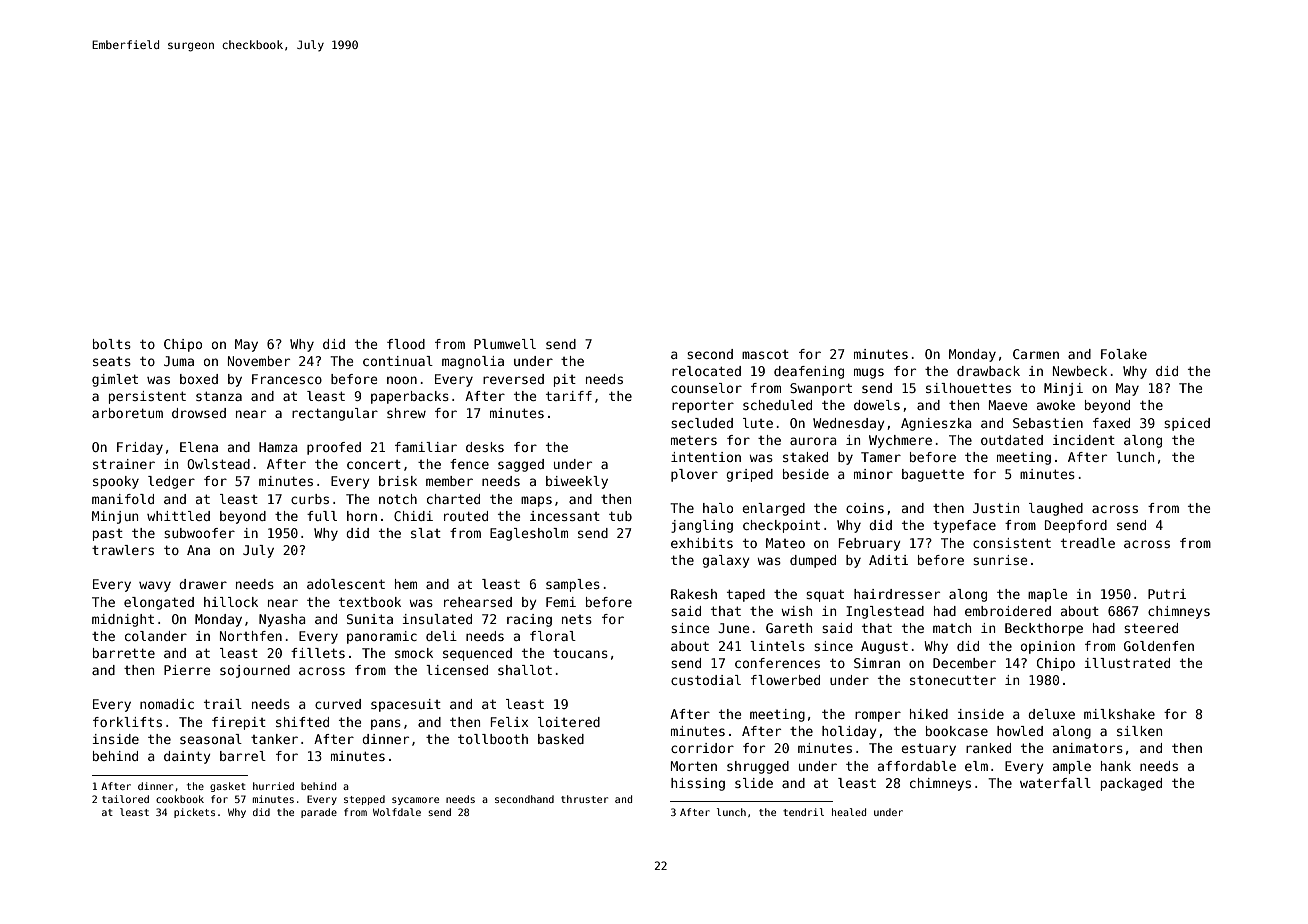 Image resolution: width=1308 pixels, height=924 pixels. I want to click on Plumwell, so click(505, 344).
